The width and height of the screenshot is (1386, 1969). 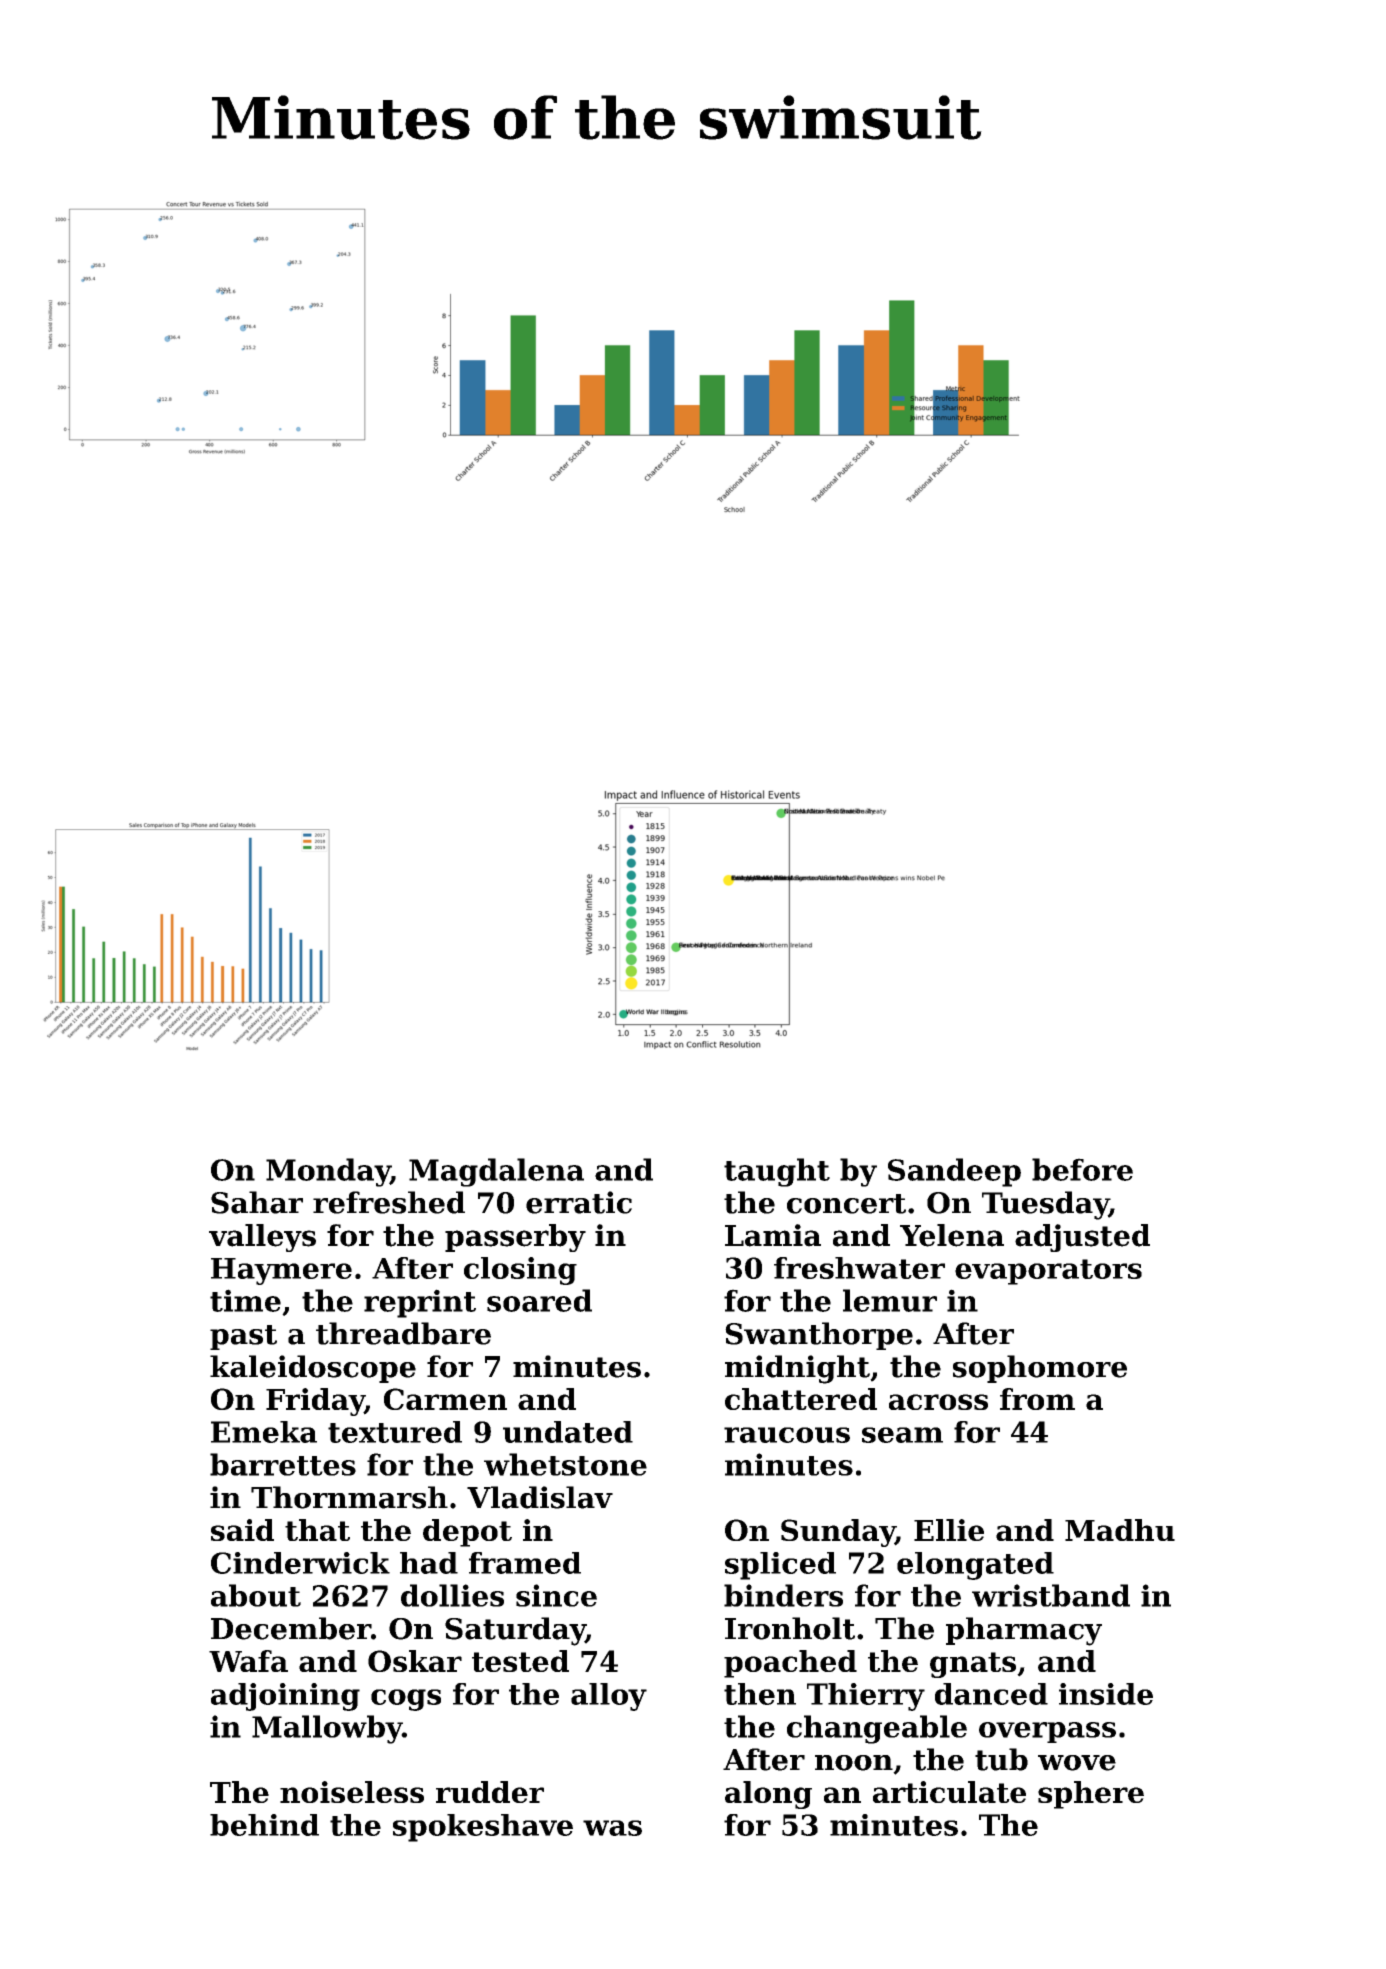 What do you see at coordinates (264, 1432) in the screenshot?
I see `Emeka` at bounding box center [264, 1432].
